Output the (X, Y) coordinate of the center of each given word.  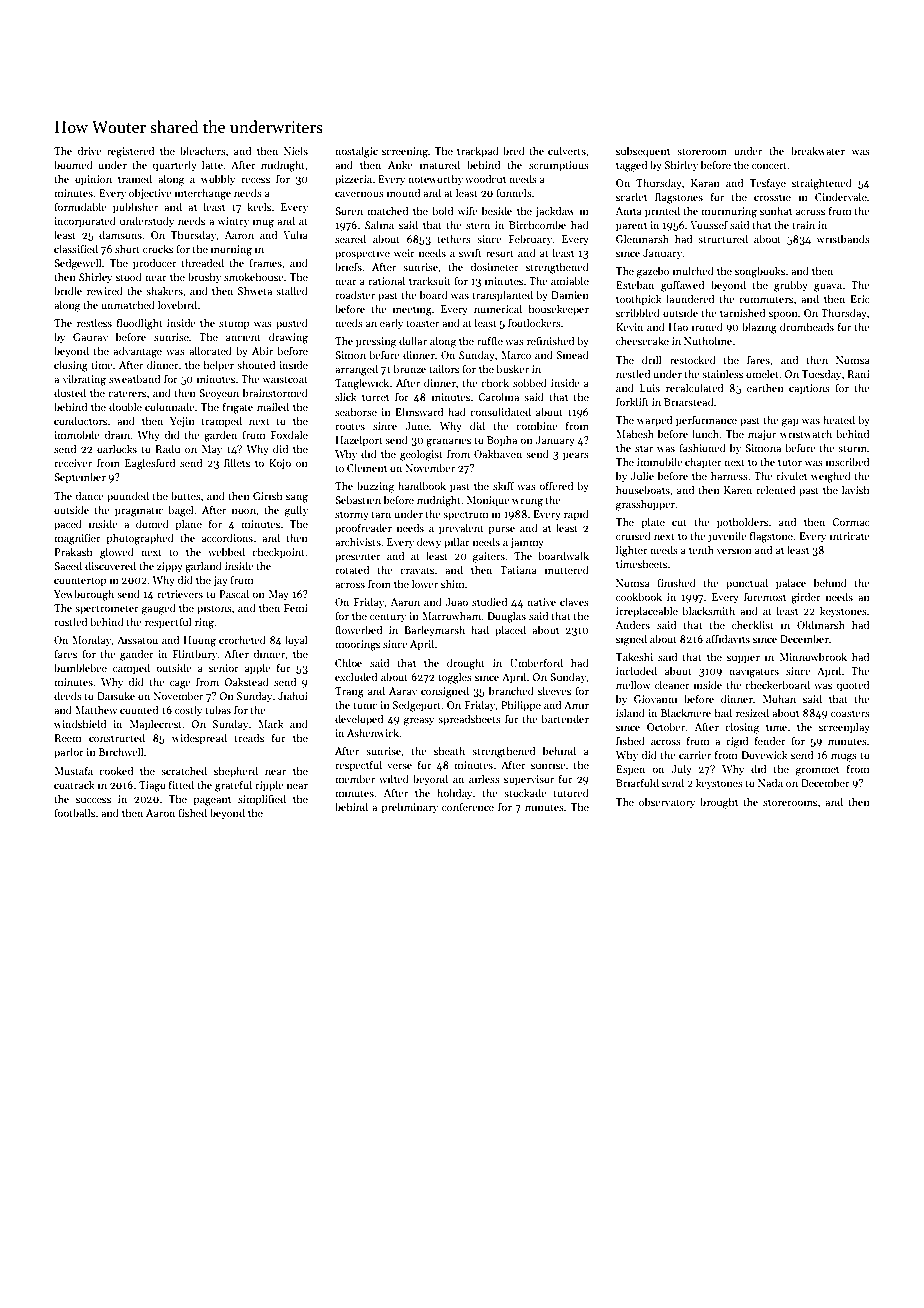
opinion (93, 180)
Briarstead (689, 401)
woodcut (485, 178)
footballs (74, 812)
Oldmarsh (821, 624)
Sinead (573, 354)
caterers (127, 393)
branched (511, 690)
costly (188, 710)
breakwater (818, 150)
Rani (858, 374)
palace (791, 583)
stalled (292, 290)
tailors (444, 368)
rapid (576, 514)
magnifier (77, 539)
